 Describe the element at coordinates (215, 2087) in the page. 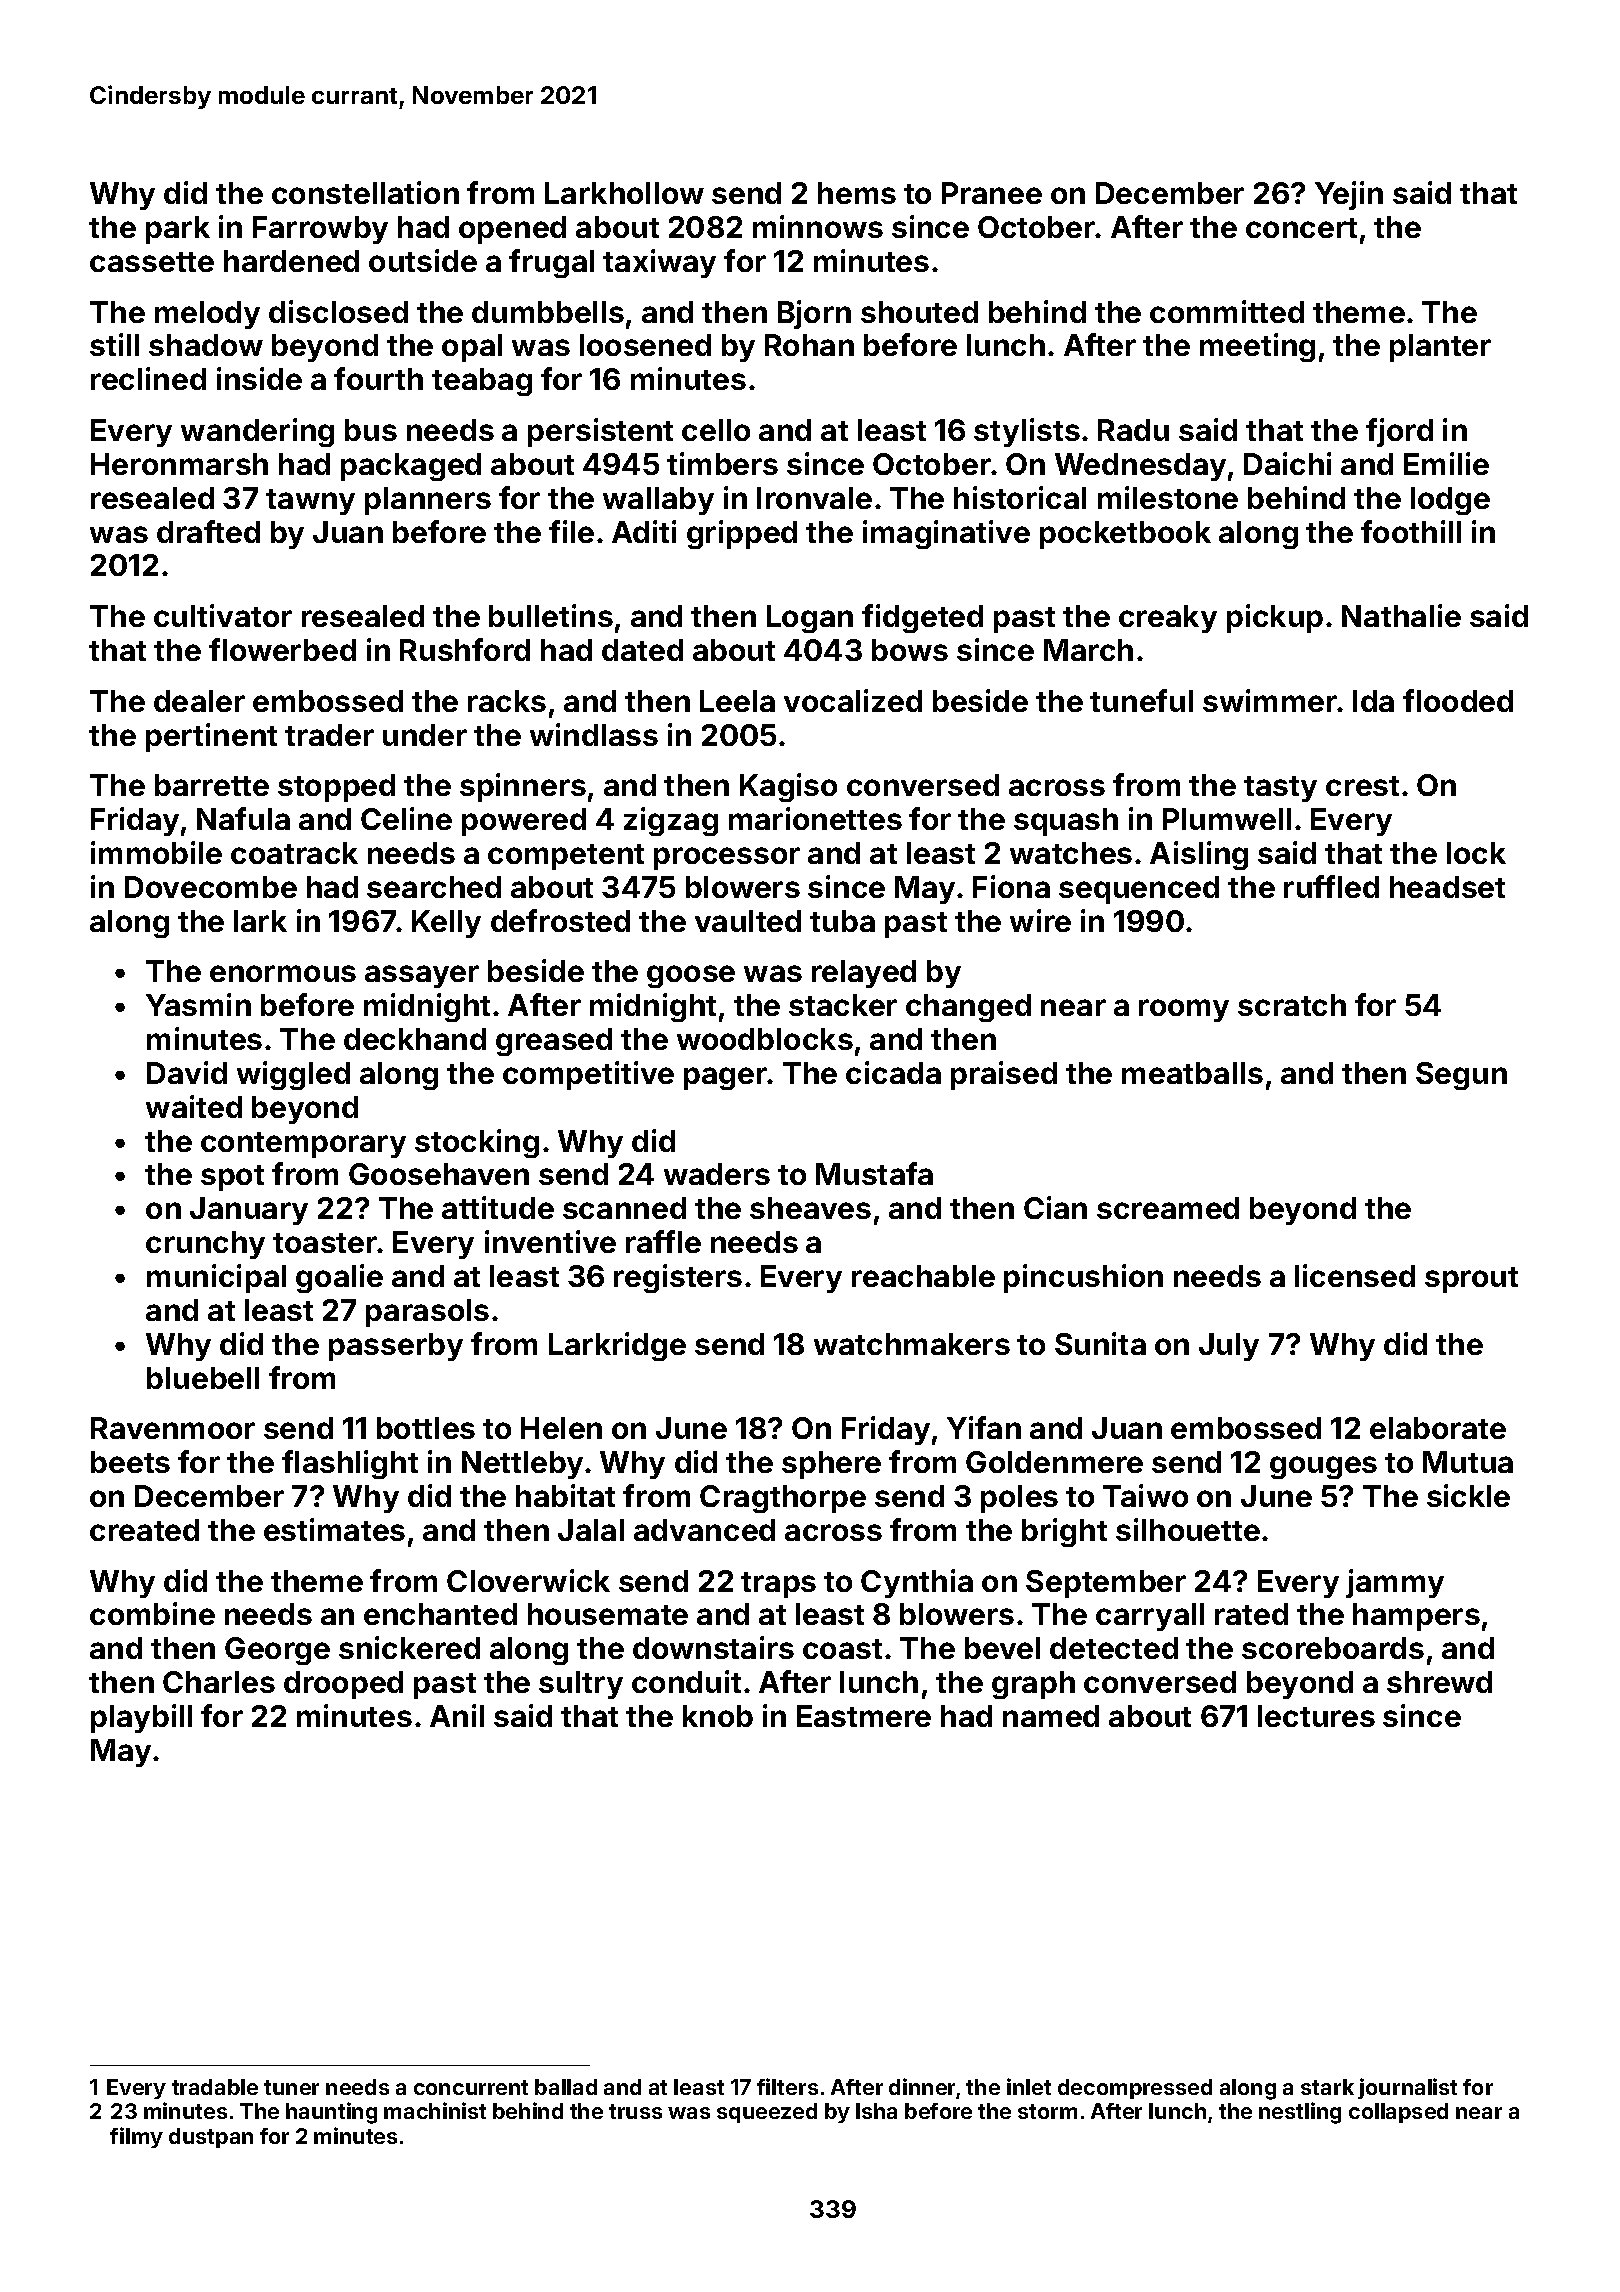

I see `tradable` at that location.
